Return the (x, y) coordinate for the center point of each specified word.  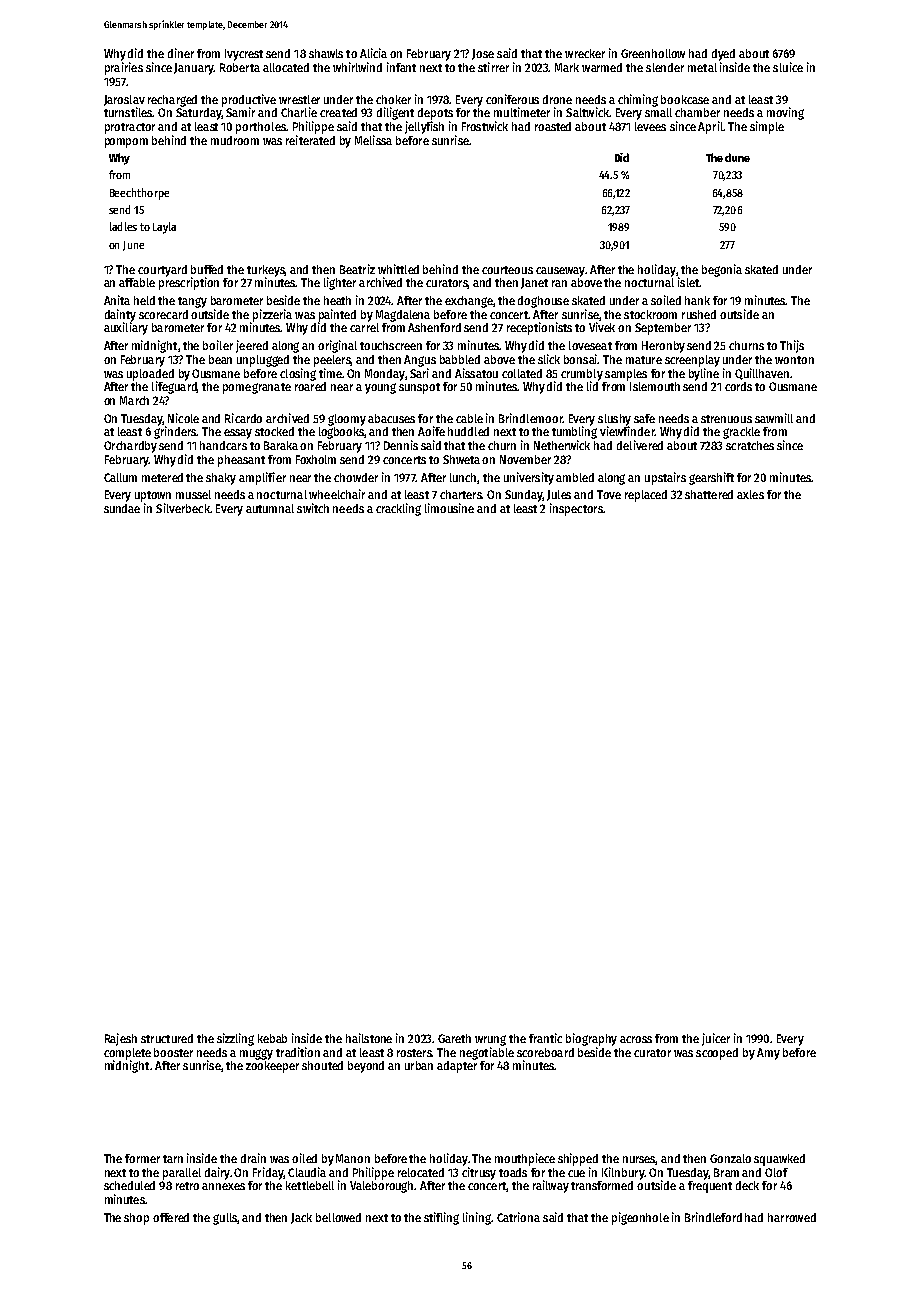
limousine (449, 508)
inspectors (576, 509)
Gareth (454, 1038)
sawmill (774, 418)
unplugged (263, 361)
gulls (225, 1219)
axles (750, 494)
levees (650, 126)
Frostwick (485, 126)
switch (313, 508)
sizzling (235, 1039)
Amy (768, 1054)
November (525, 459)
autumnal (270, 508)
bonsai (581, 359)
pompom (126, 143)
